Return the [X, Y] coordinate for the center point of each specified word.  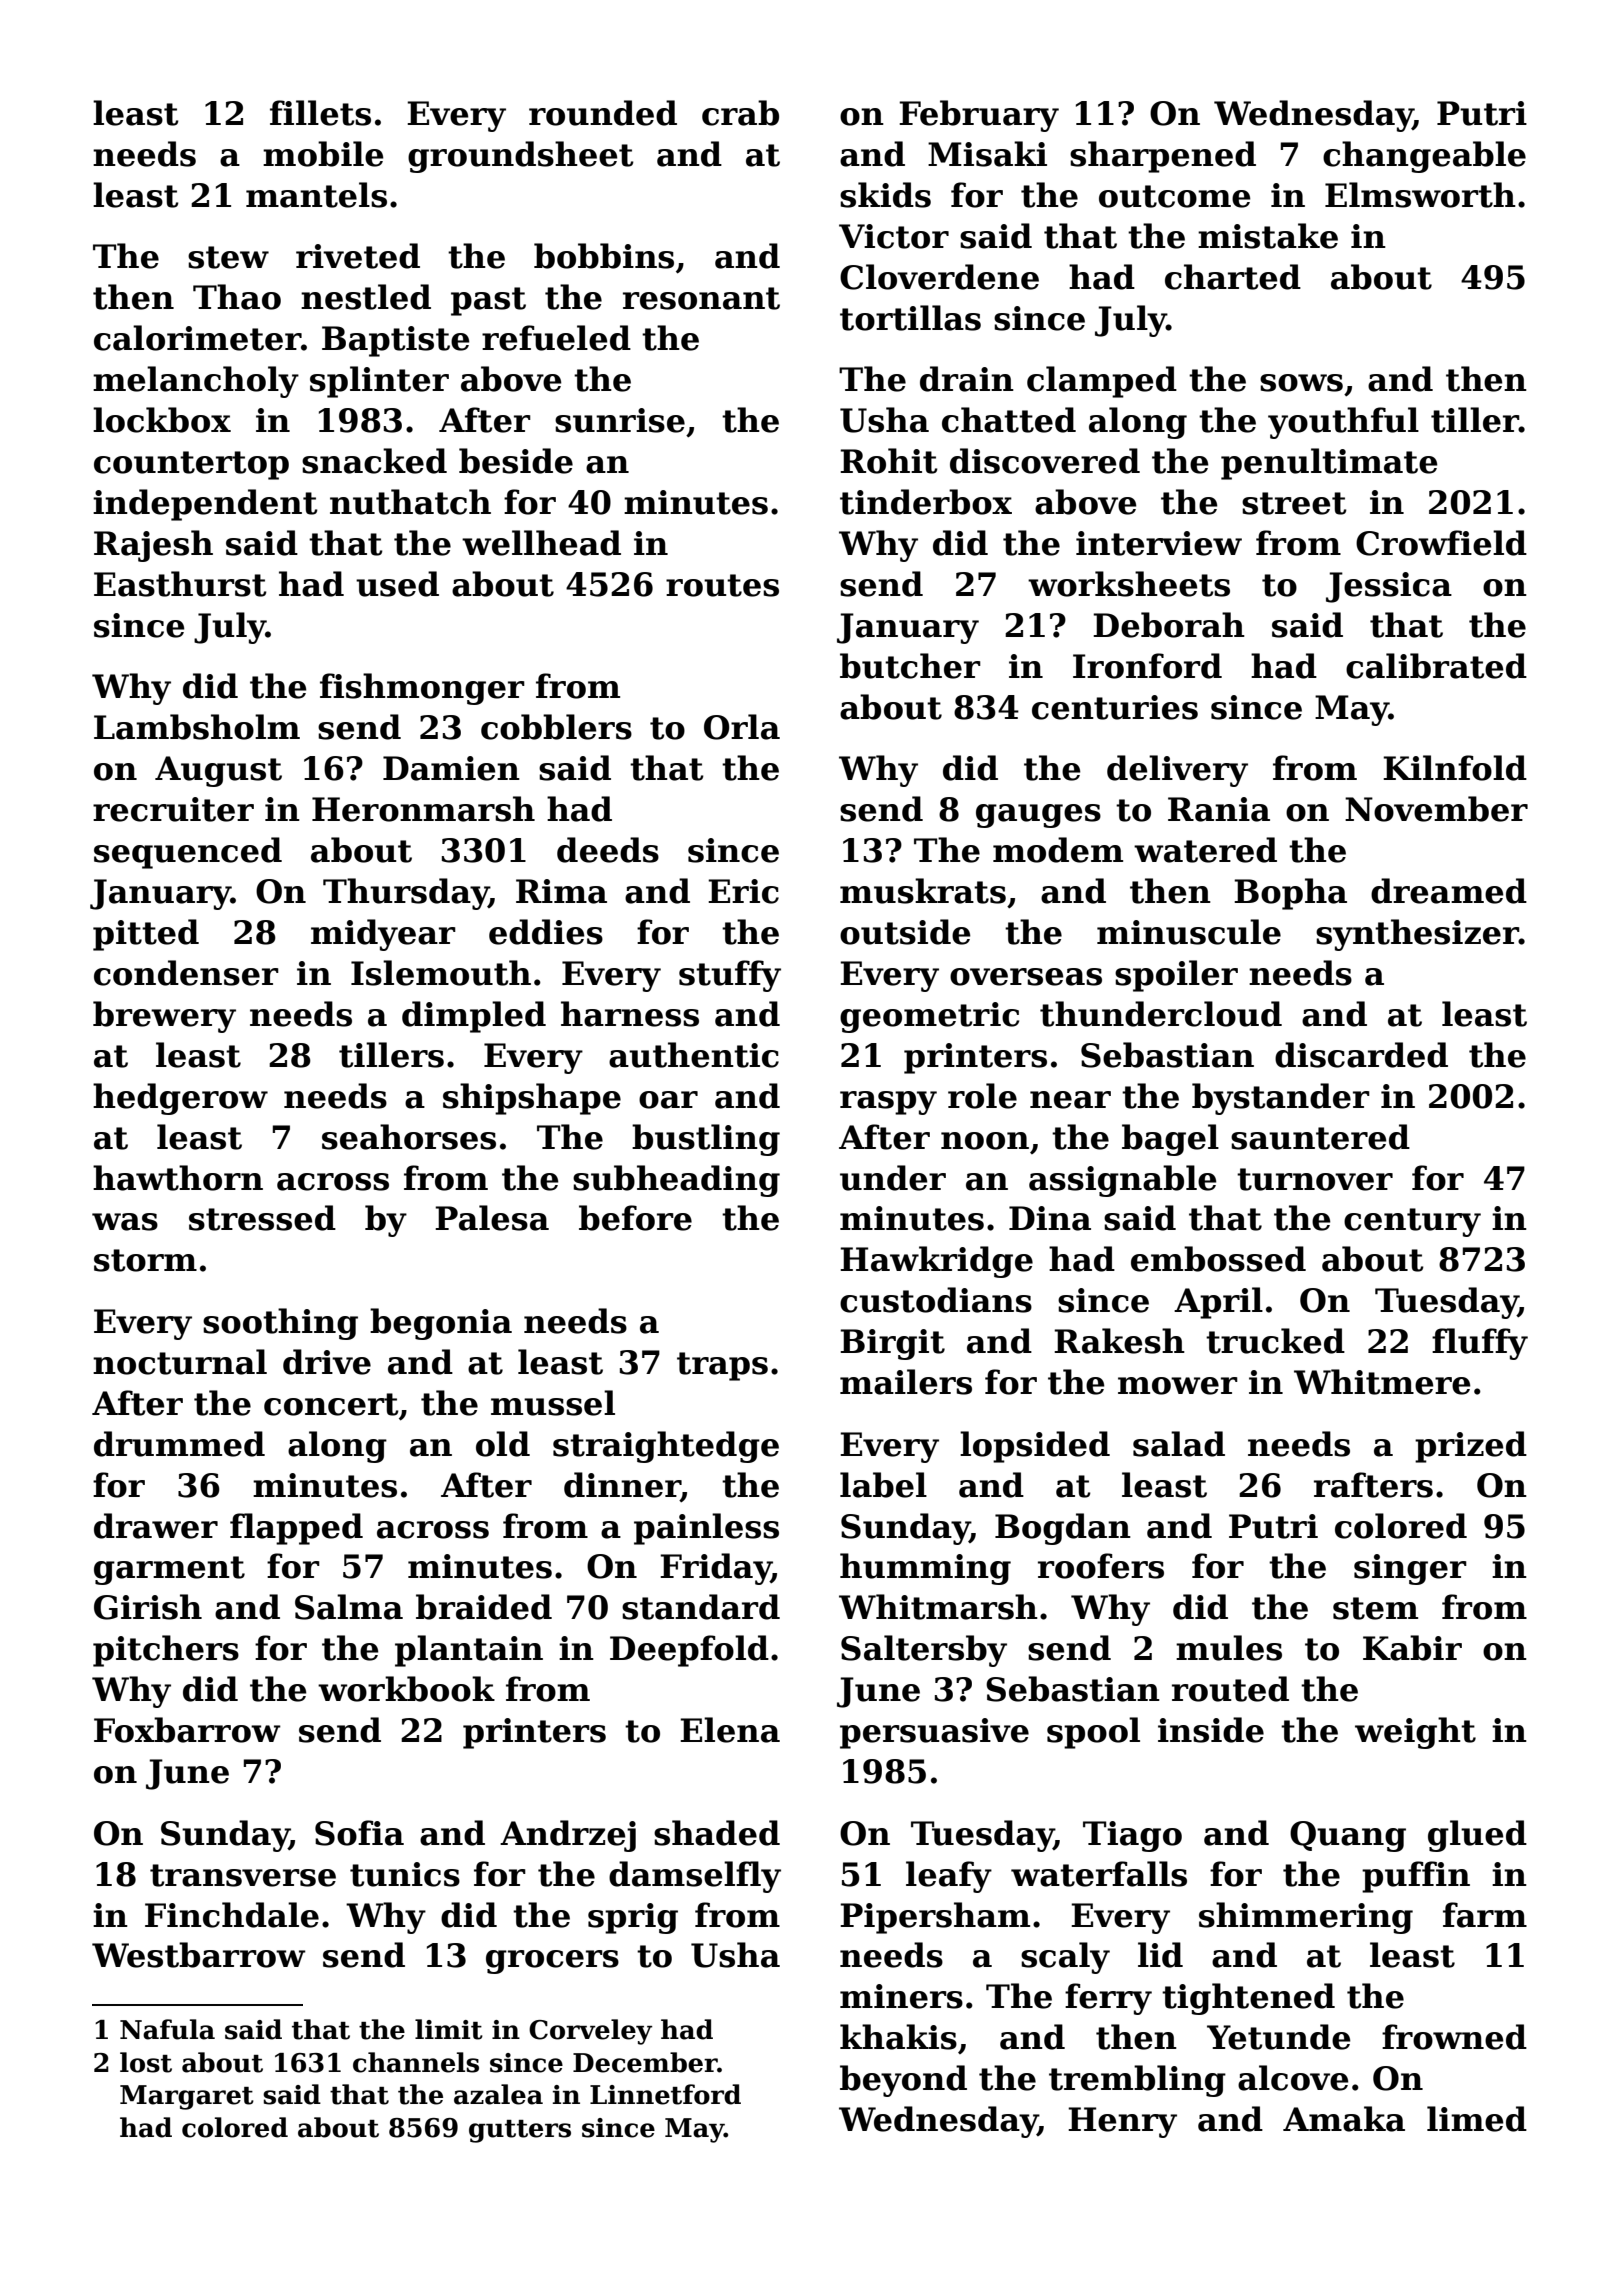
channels [416, 2062]
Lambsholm [197, 727]
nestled [366, 297]
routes [722, 585]
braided [484, 1607]
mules [1229, 1648]
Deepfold [689, 1651]
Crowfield [1441, 543]
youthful [1343, 423]
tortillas [910, 318]
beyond [903, 2081]
